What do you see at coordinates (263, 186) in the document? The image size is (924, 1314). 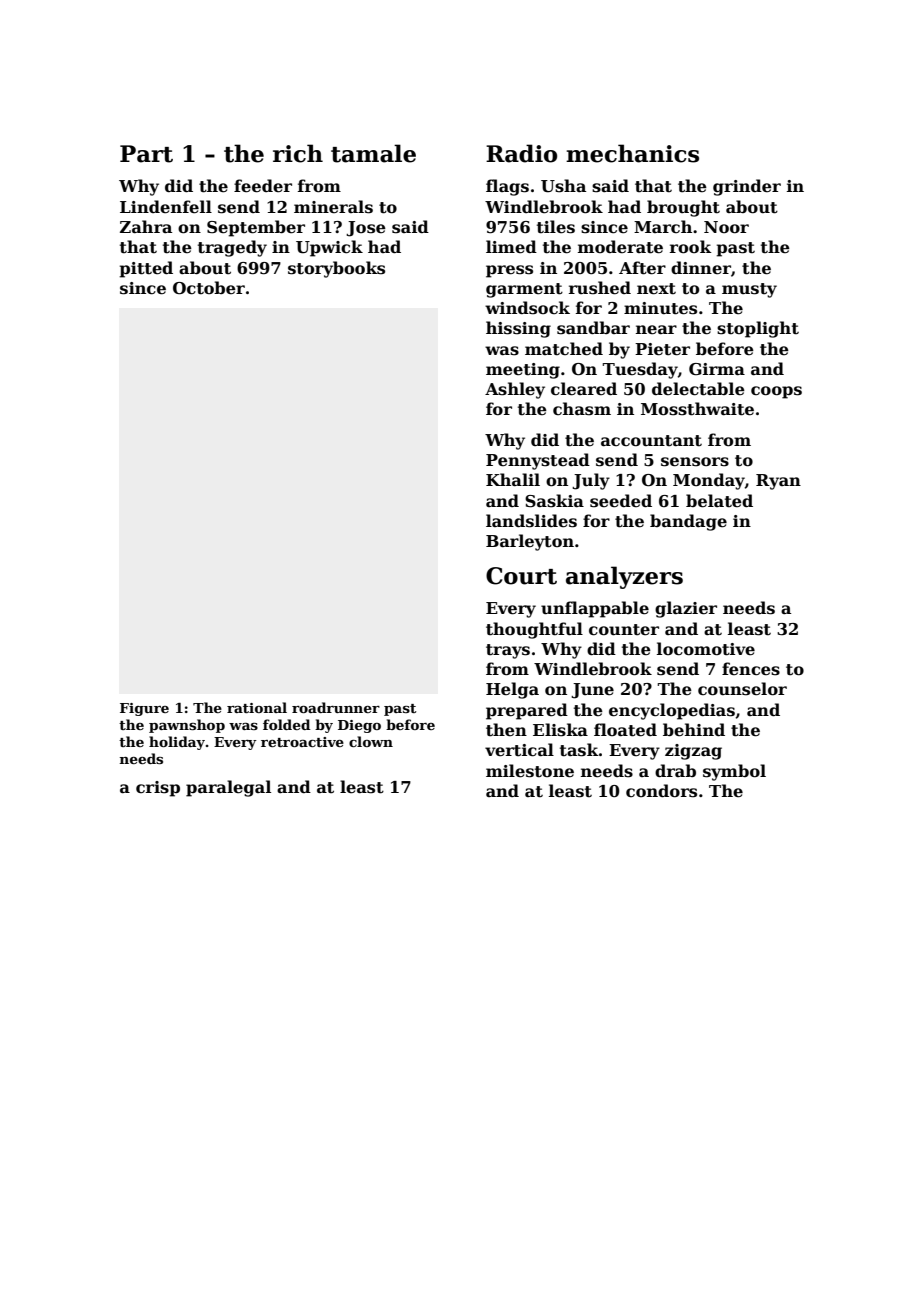 I see `feeder` at bounding box center [263, 186].
